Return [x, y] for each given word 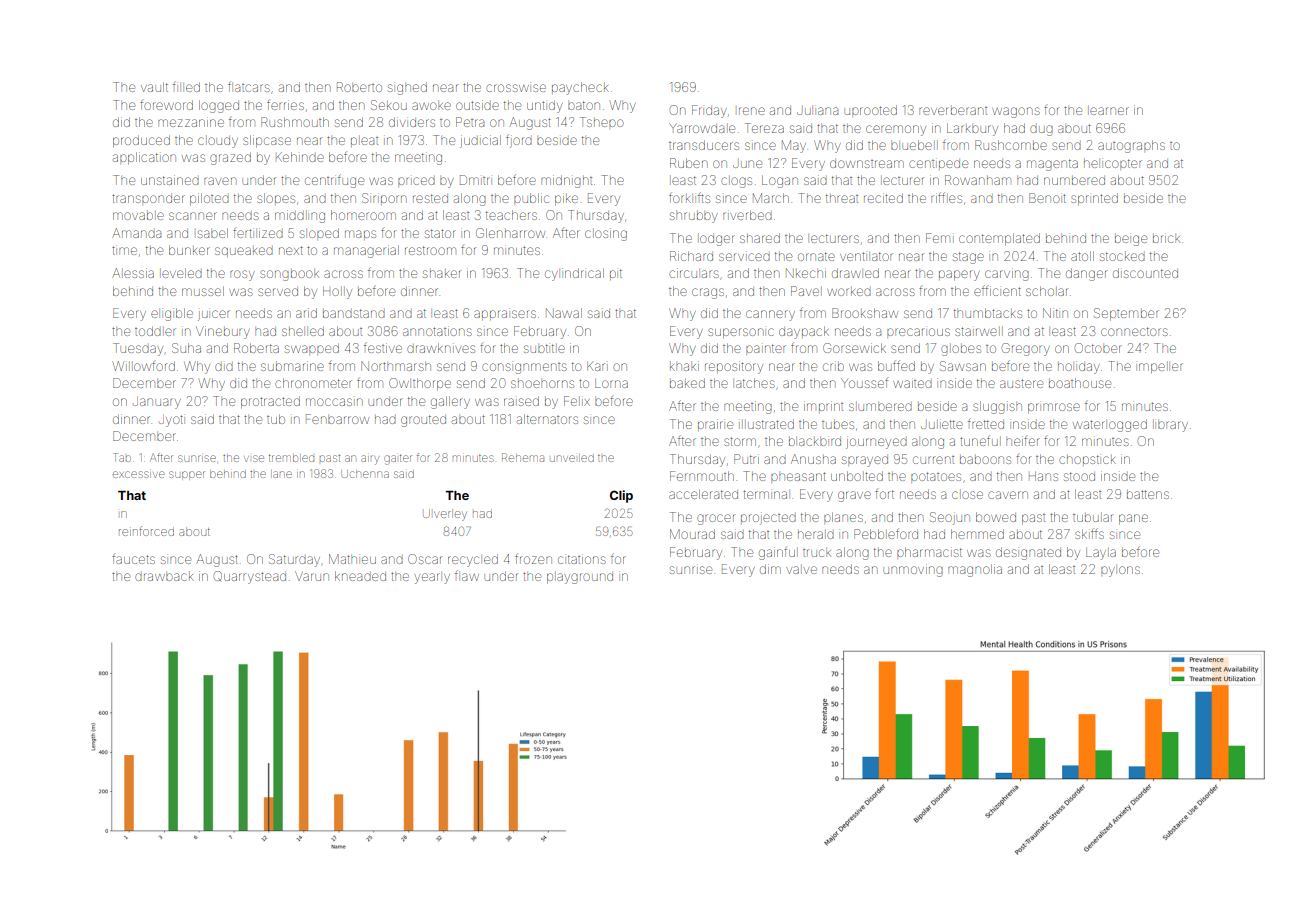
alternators [547, 419]
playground [580, 578]
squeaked [244, 252]
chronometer [313, 383]
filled [186, 86]
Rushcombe [1011, 145]
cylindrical [574, 274]
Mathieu [352, 559]
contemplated [999, 239]
